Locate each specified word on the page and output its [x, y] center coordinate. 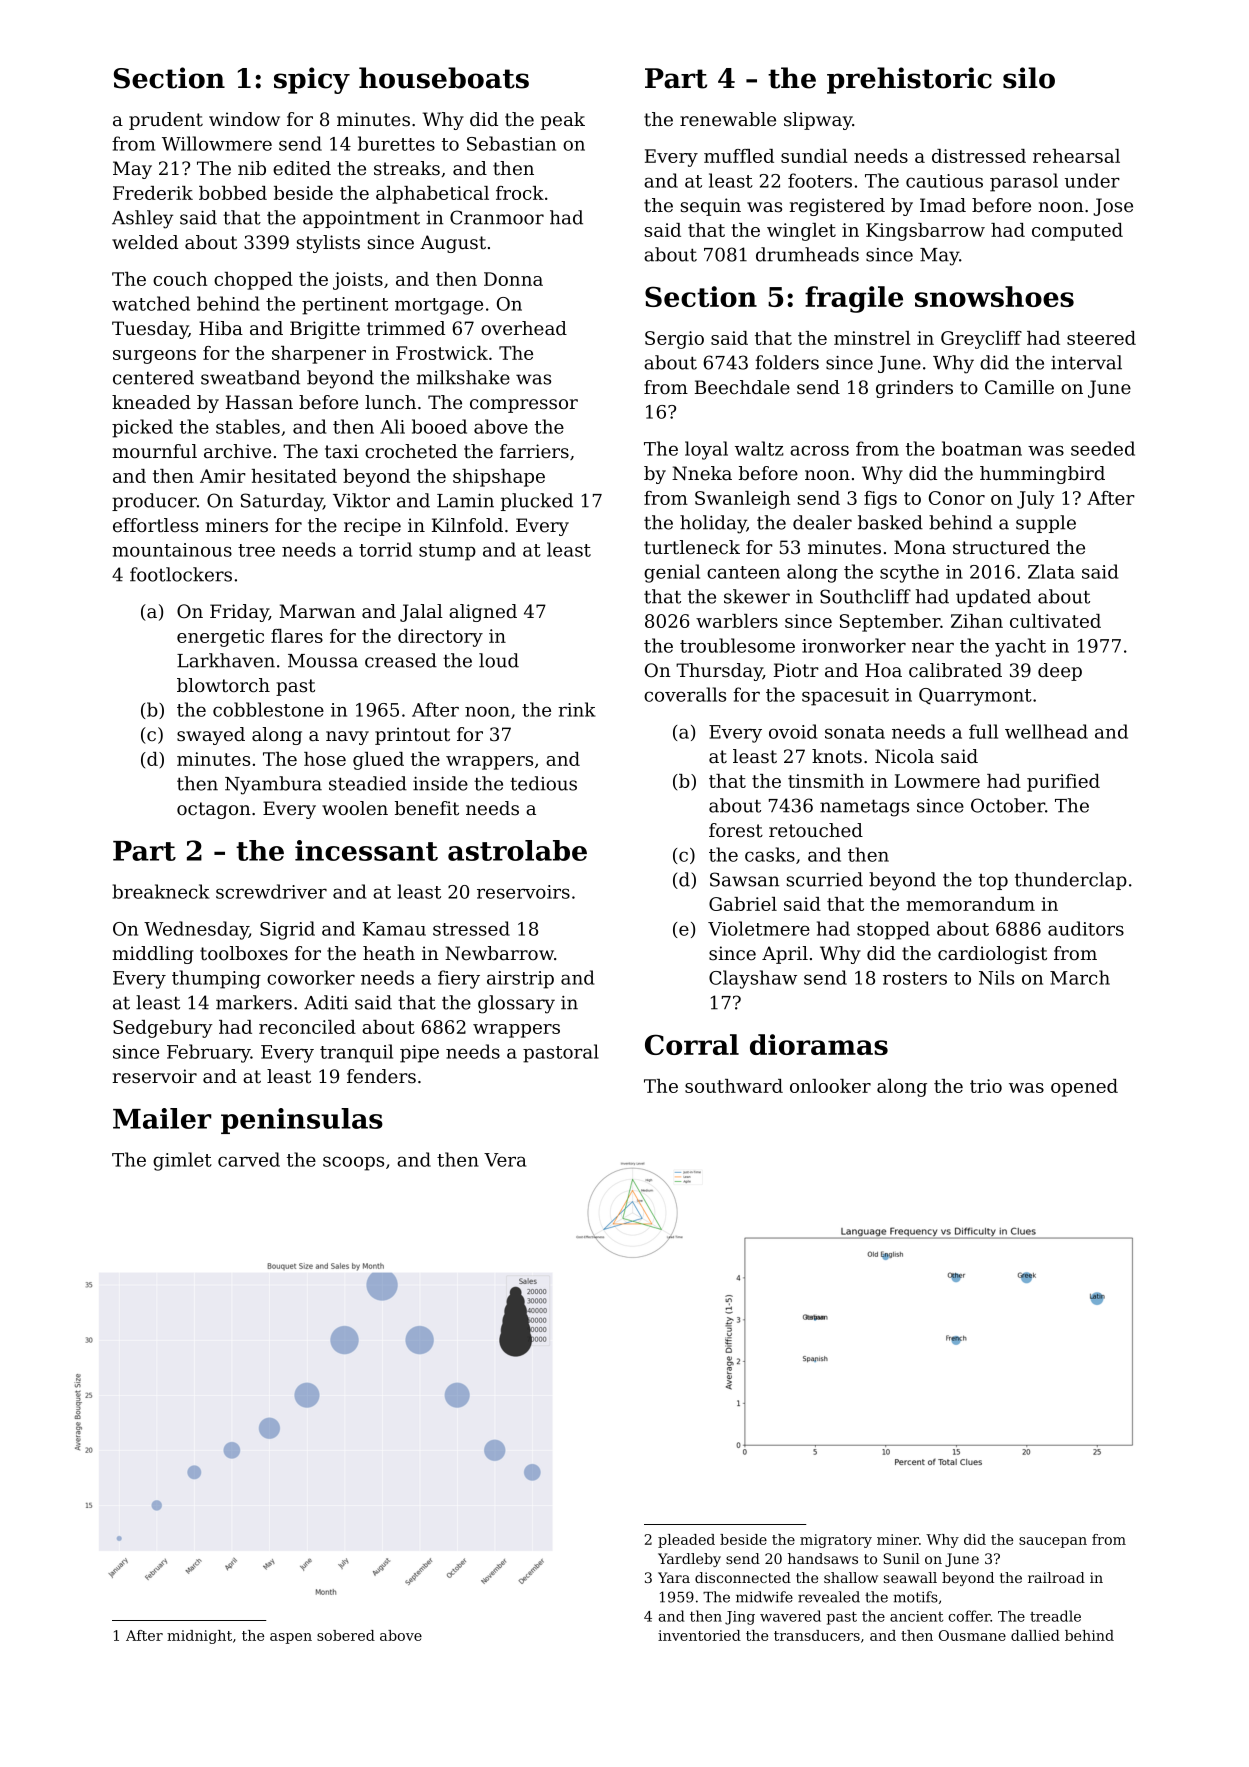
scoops [353, 1163]
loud [499, 660]
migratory [836, 1541]
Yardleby [689, 1560]
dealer [822, 522]
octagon [214, 810]
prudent [166, 121]
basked [890, 522]
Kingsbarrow [925, 232]
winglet [801, 232]
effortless [155, 525]
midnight [199, 1637]
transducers [817, 1635]
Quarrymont [975, 697]
